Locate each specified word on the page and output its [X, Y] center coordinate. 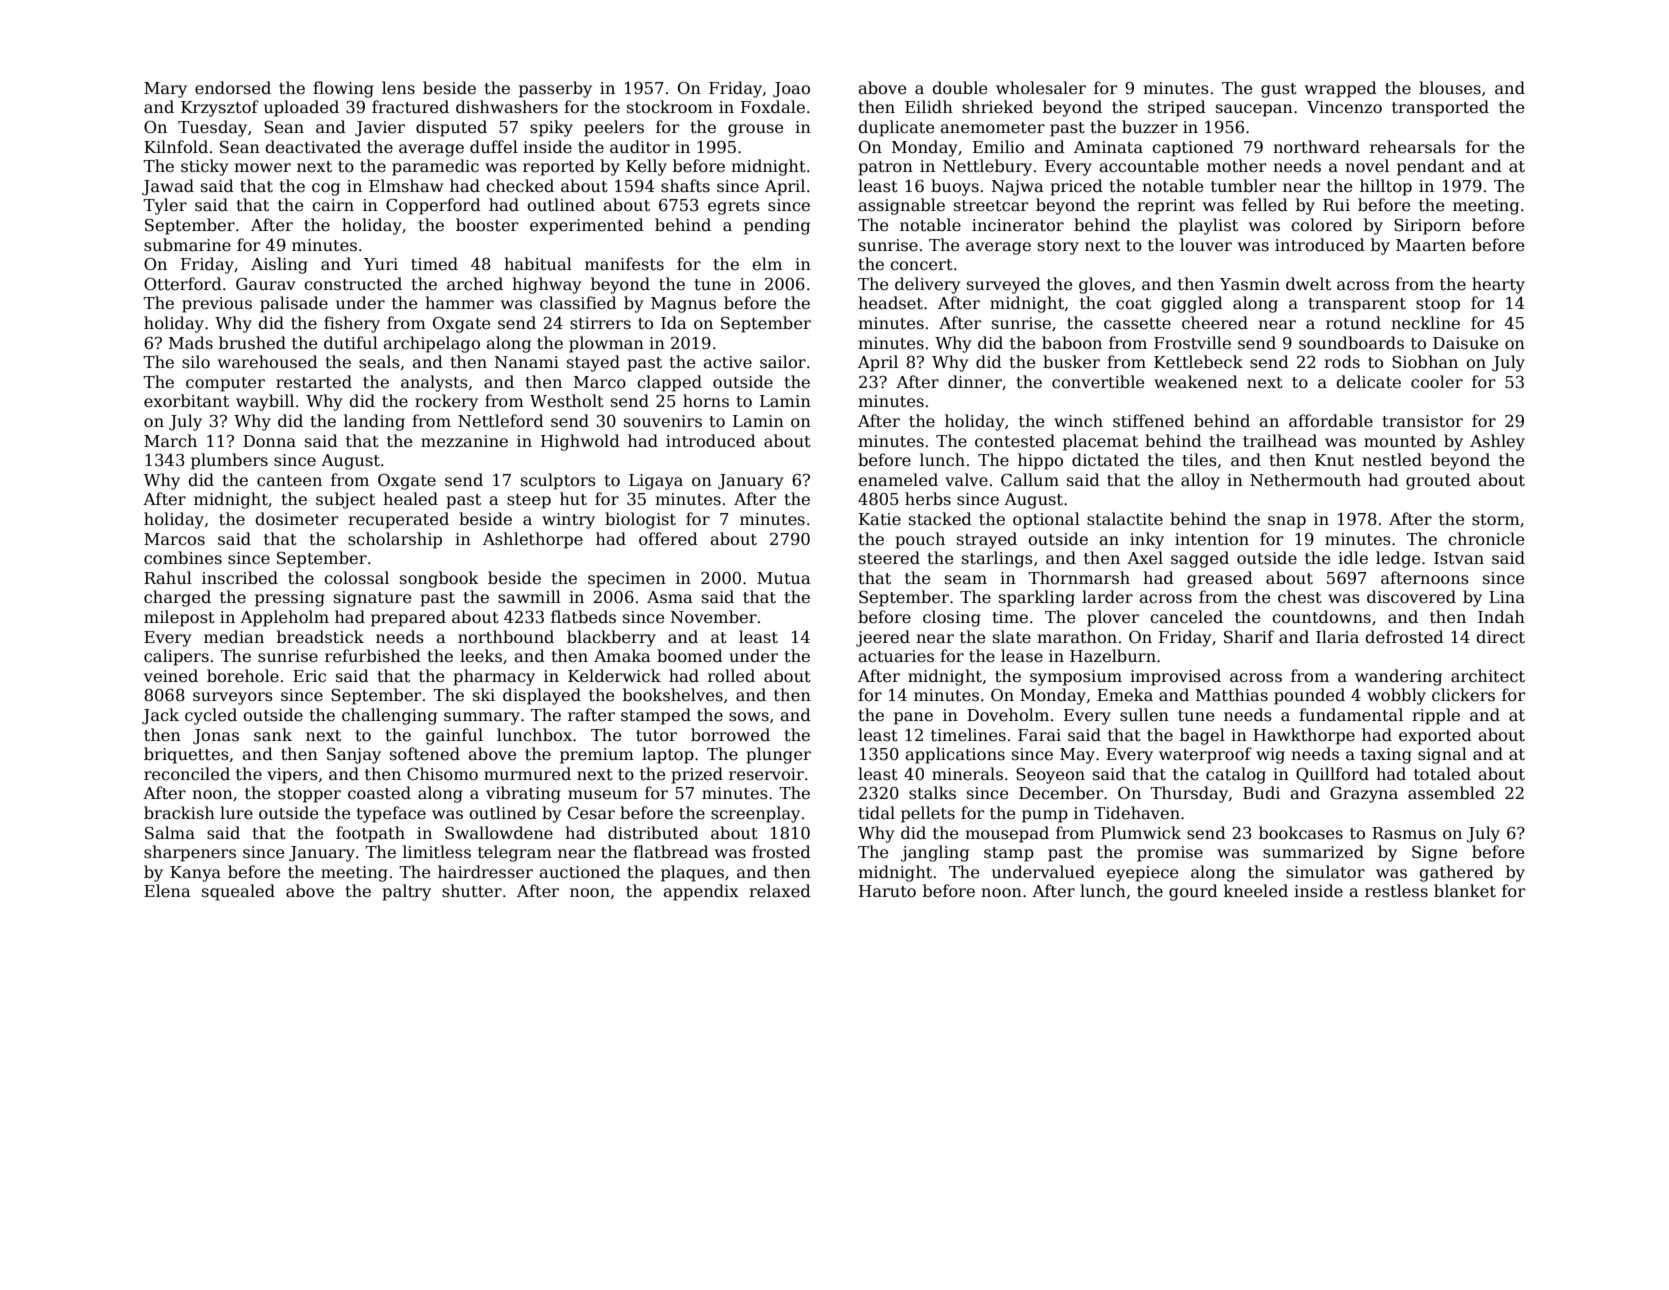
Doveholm [1008, 715]
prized [697, 775]
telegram [515, 853]
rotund [1353, 322]
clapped [669, 383]
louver [1206, 245]
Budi [1261, 792]
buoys [955, 187]
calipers [176, 657]
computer [225, 384]
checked [520, 186]
